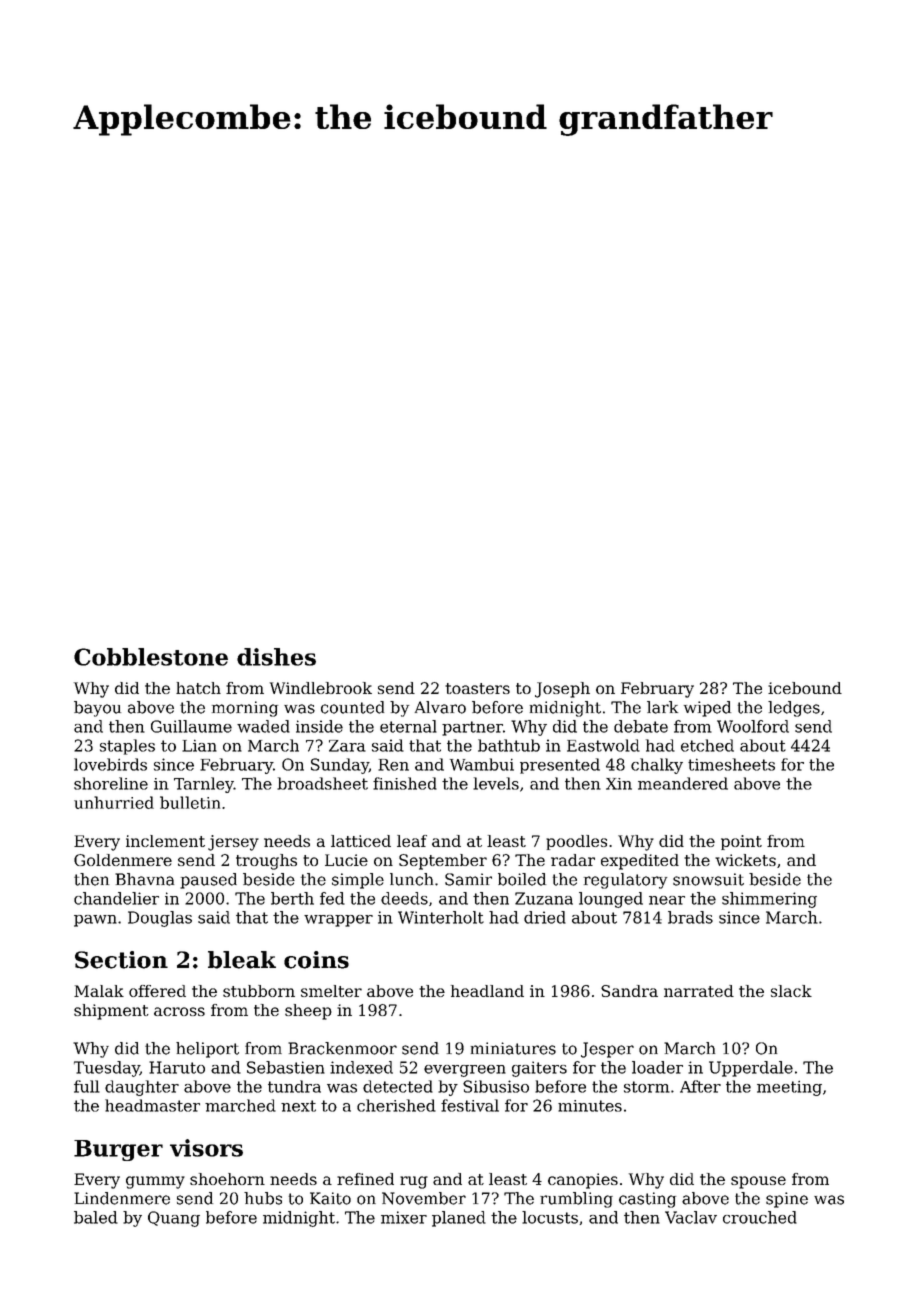 Image resolution: width=924 pixels, height=1308 pixels. What do you see at coordinates (562, 690) in the screenshot?
I see `Joseph` at bounding box center [562, 690].
